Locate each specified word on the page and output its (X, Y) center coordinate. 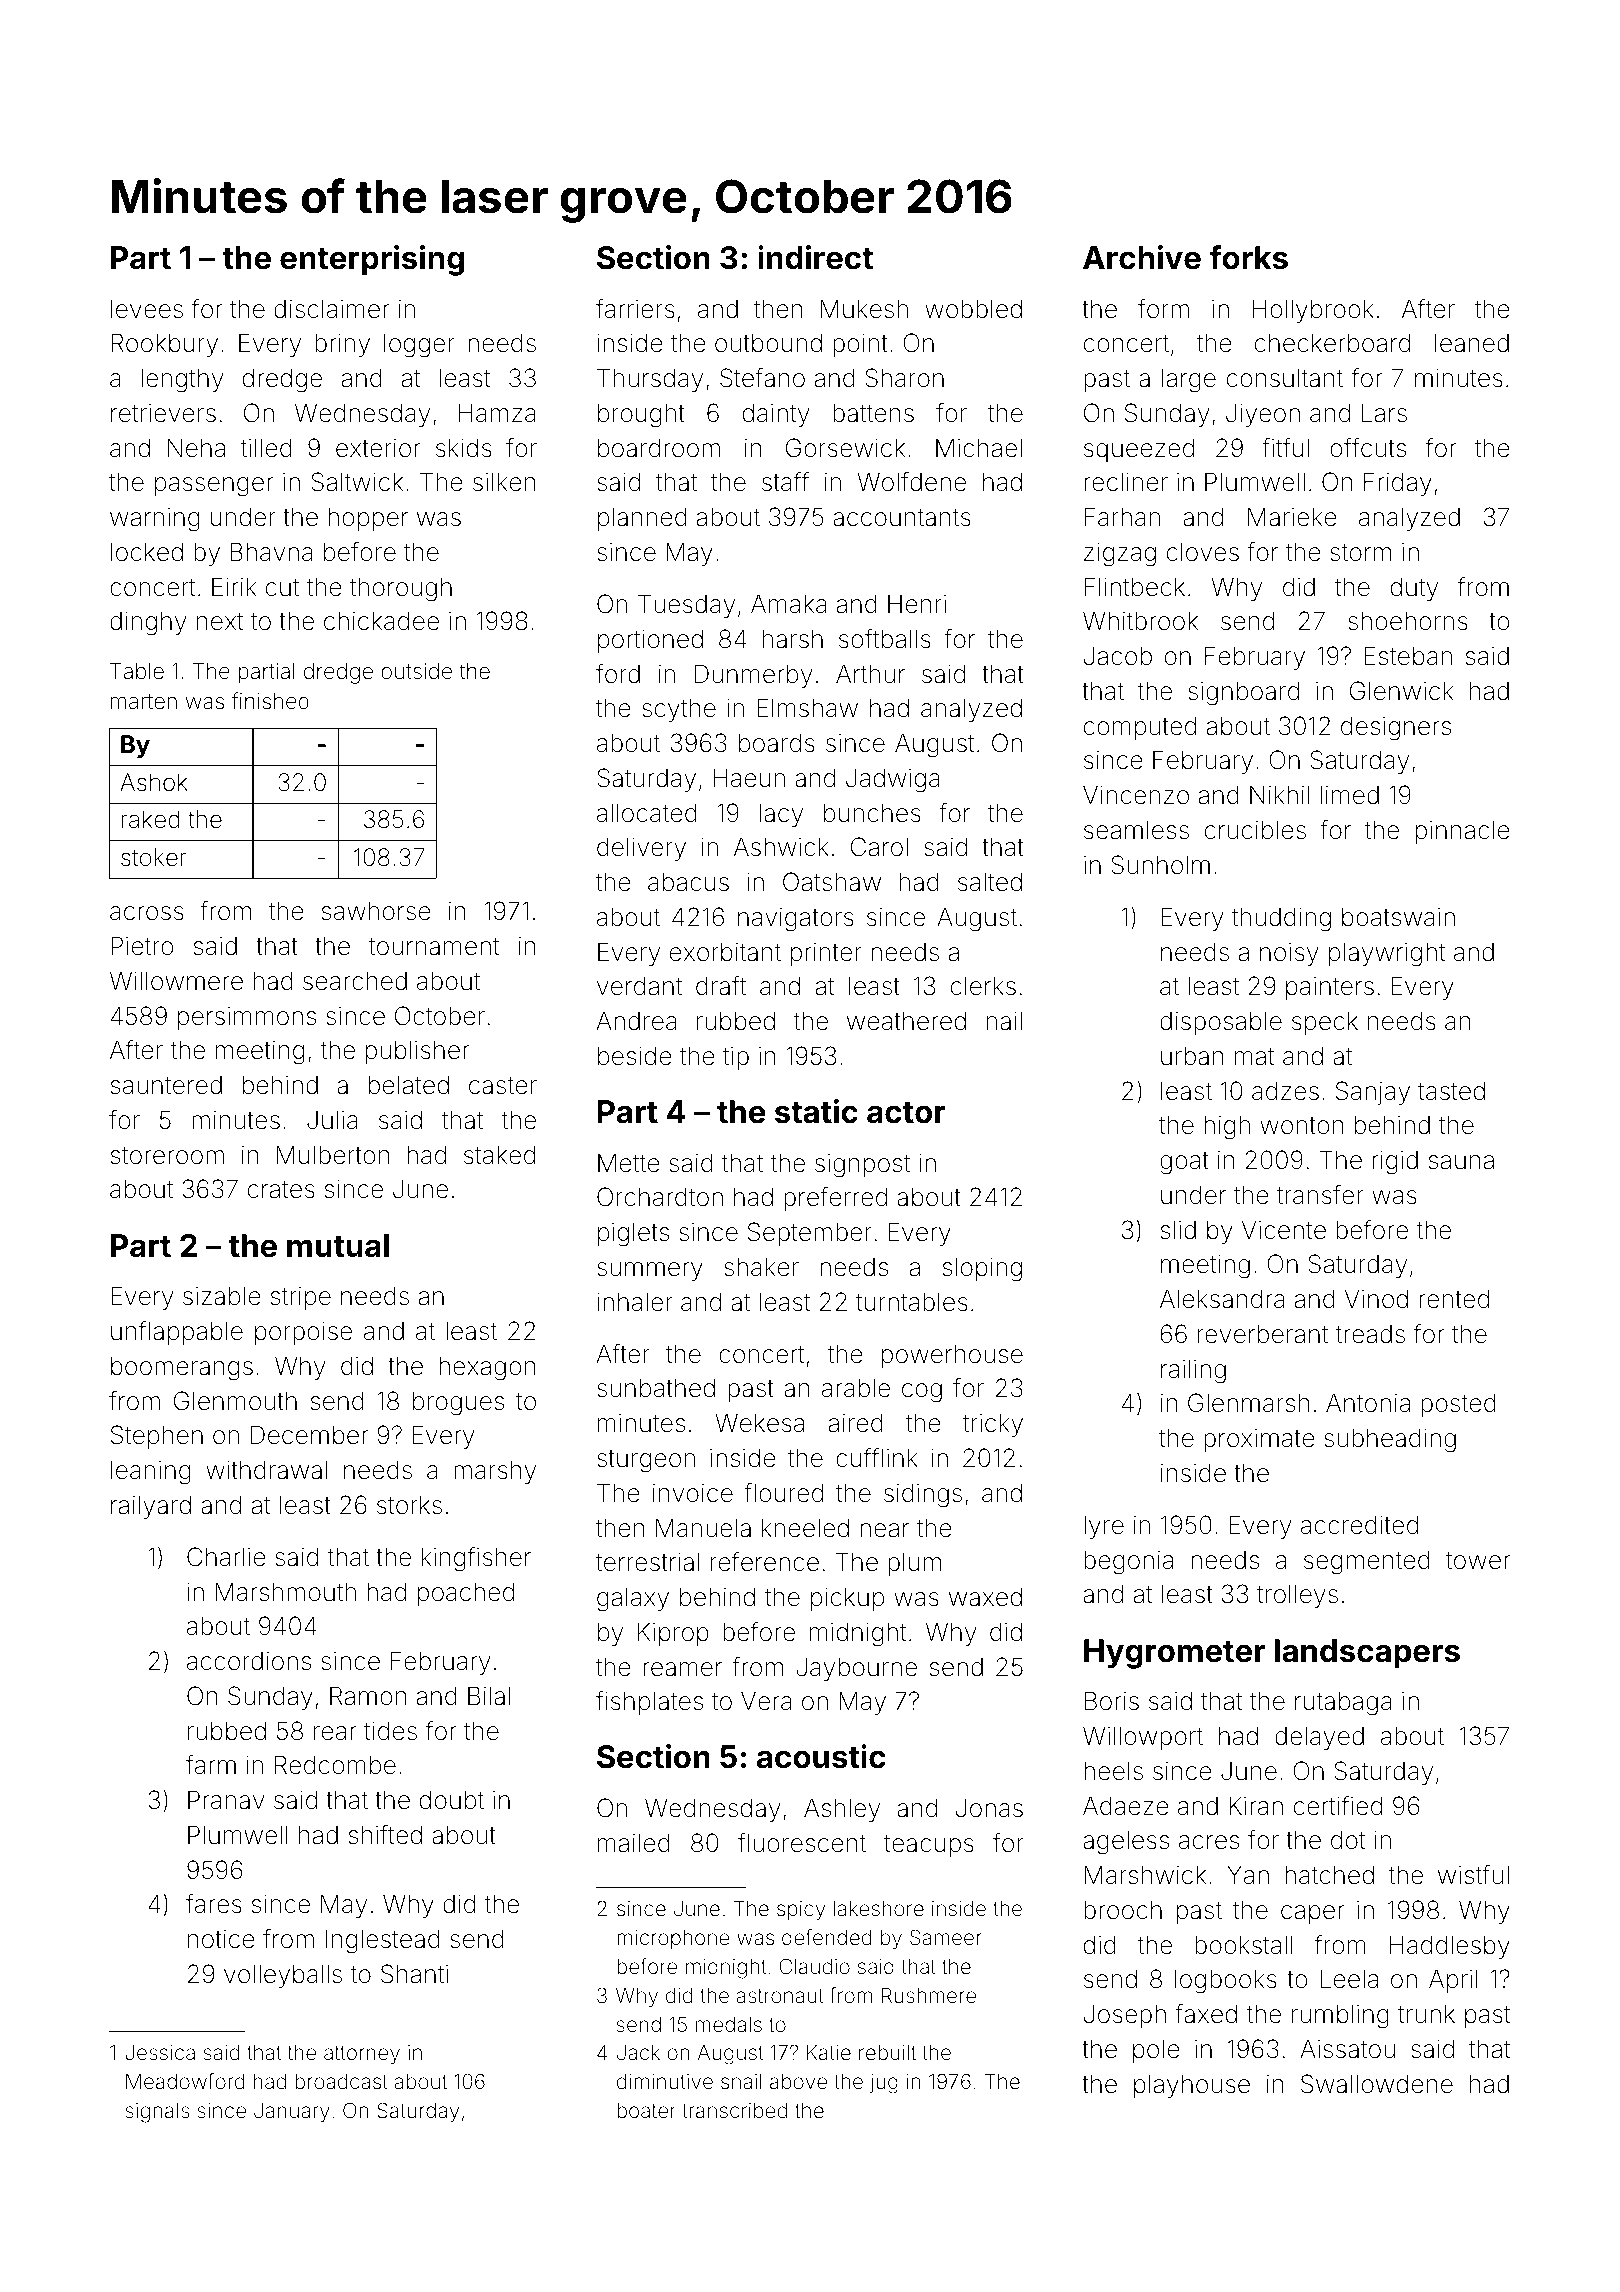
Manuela (703, 1528)
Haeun (749, 778)
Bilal (489, 1696)
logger (419, 346)
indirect (815, 257)
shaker (761, 1267)
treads (1370, 1334)
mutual (338, 1246)
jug (884, 2084)
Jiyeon (1263, 415)
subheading (1390, 1440)
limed (1350, 795)
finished (270, 701)
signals (157, 2113)
